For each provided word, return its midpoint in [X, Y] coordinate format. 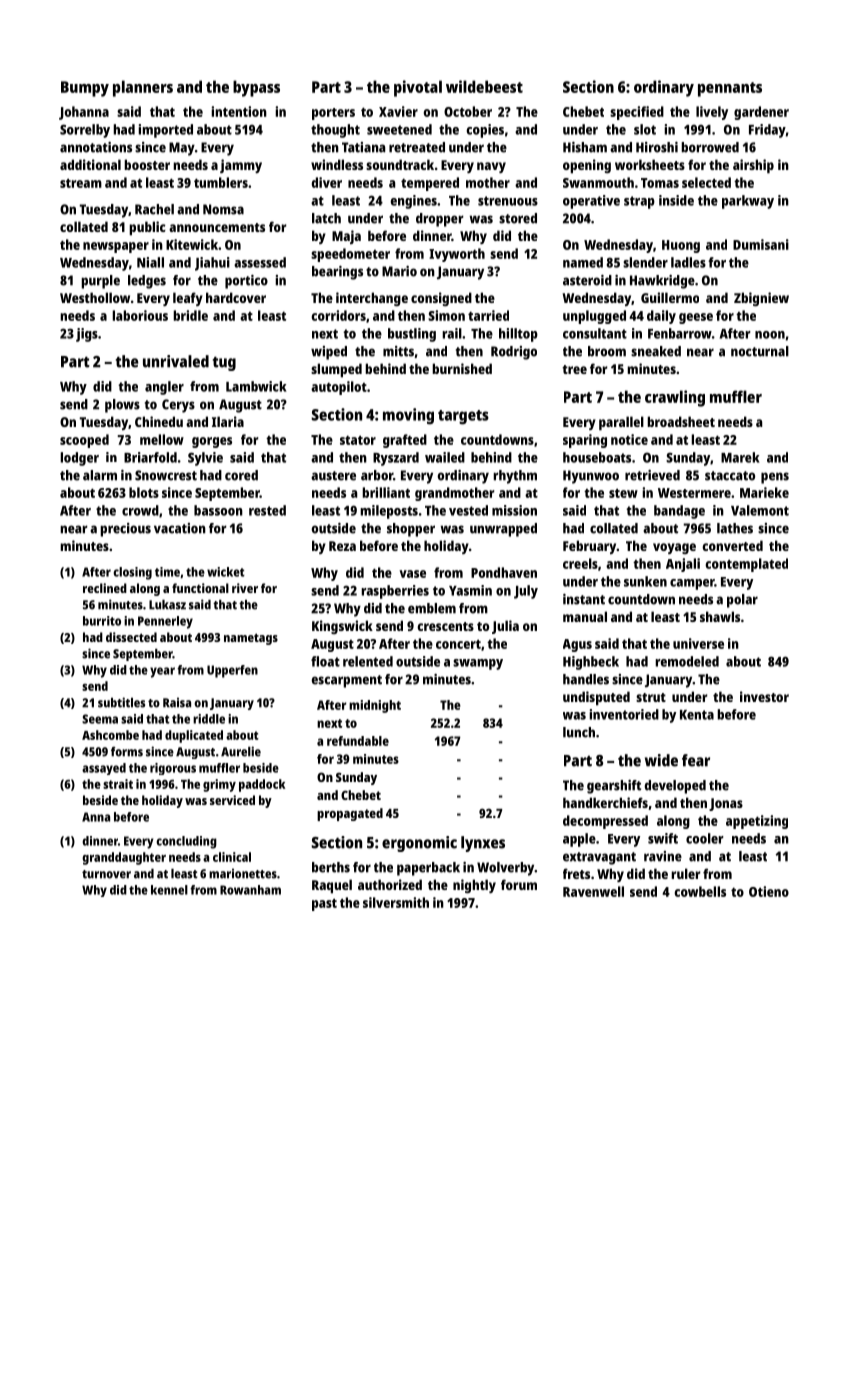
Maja [346, 237]
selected [706, 182]
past [324, 904]
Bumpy [85, 89]
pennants [730, 89]
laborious [140, 315]
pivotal [418, 88]
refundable [358, 741]
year [162, 672]
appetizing [757, 822]
